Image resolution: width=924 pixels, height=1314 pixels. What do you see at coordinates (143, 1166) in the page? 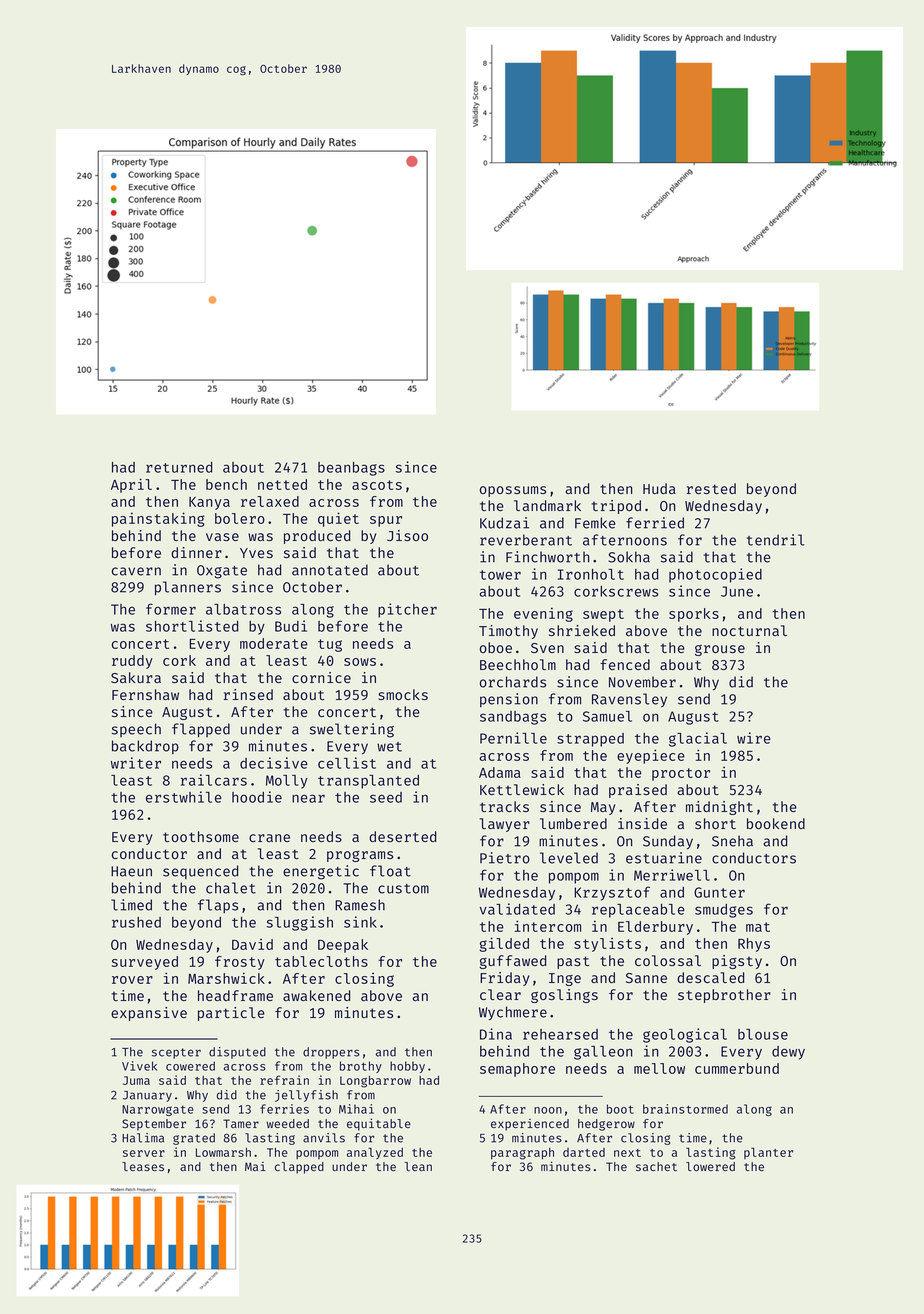
I see `leases` at bounding box center [143, 1166].
